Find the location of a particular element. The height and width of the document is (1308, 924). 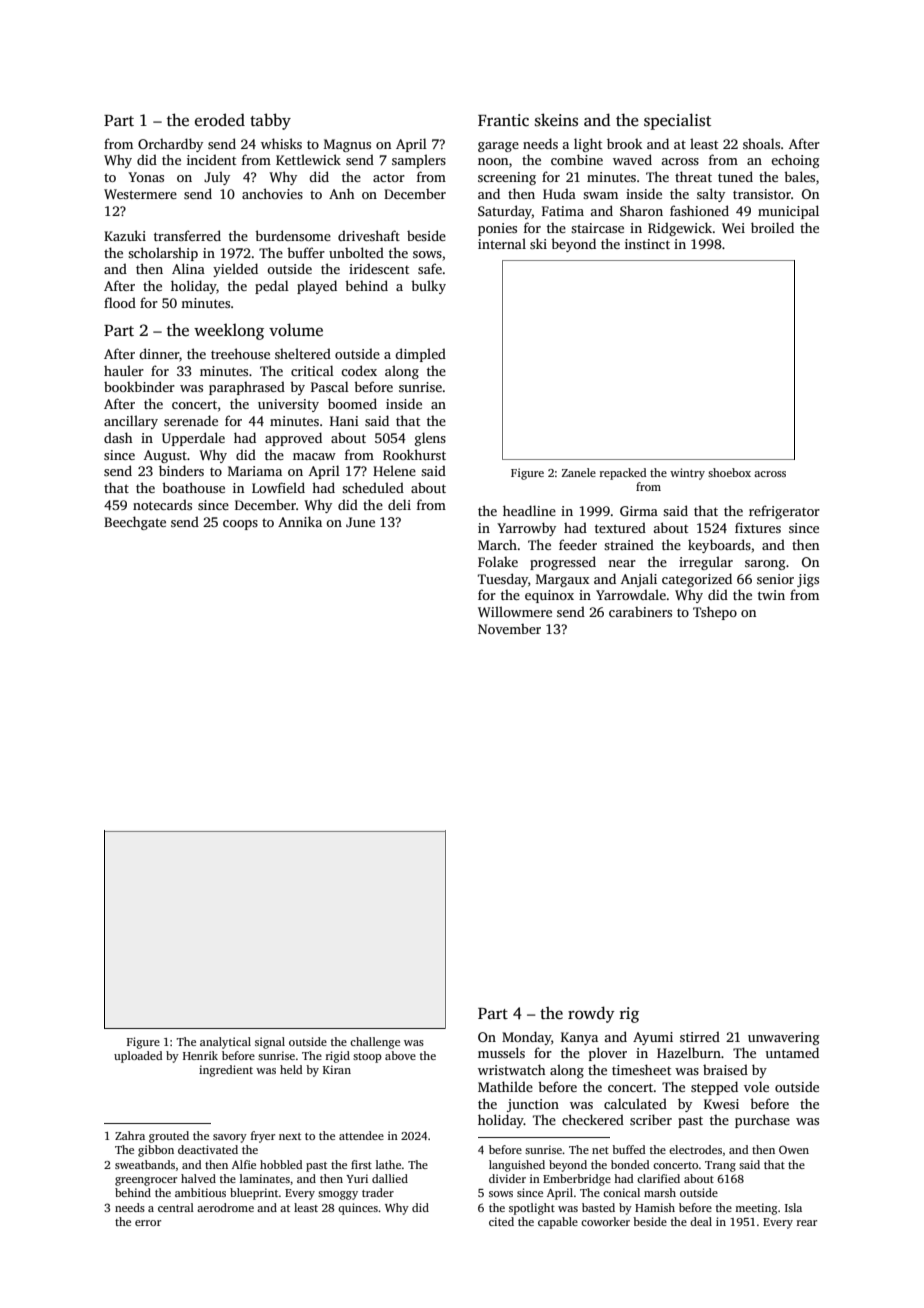

Tshepo is located at coordinates (715, 613).
